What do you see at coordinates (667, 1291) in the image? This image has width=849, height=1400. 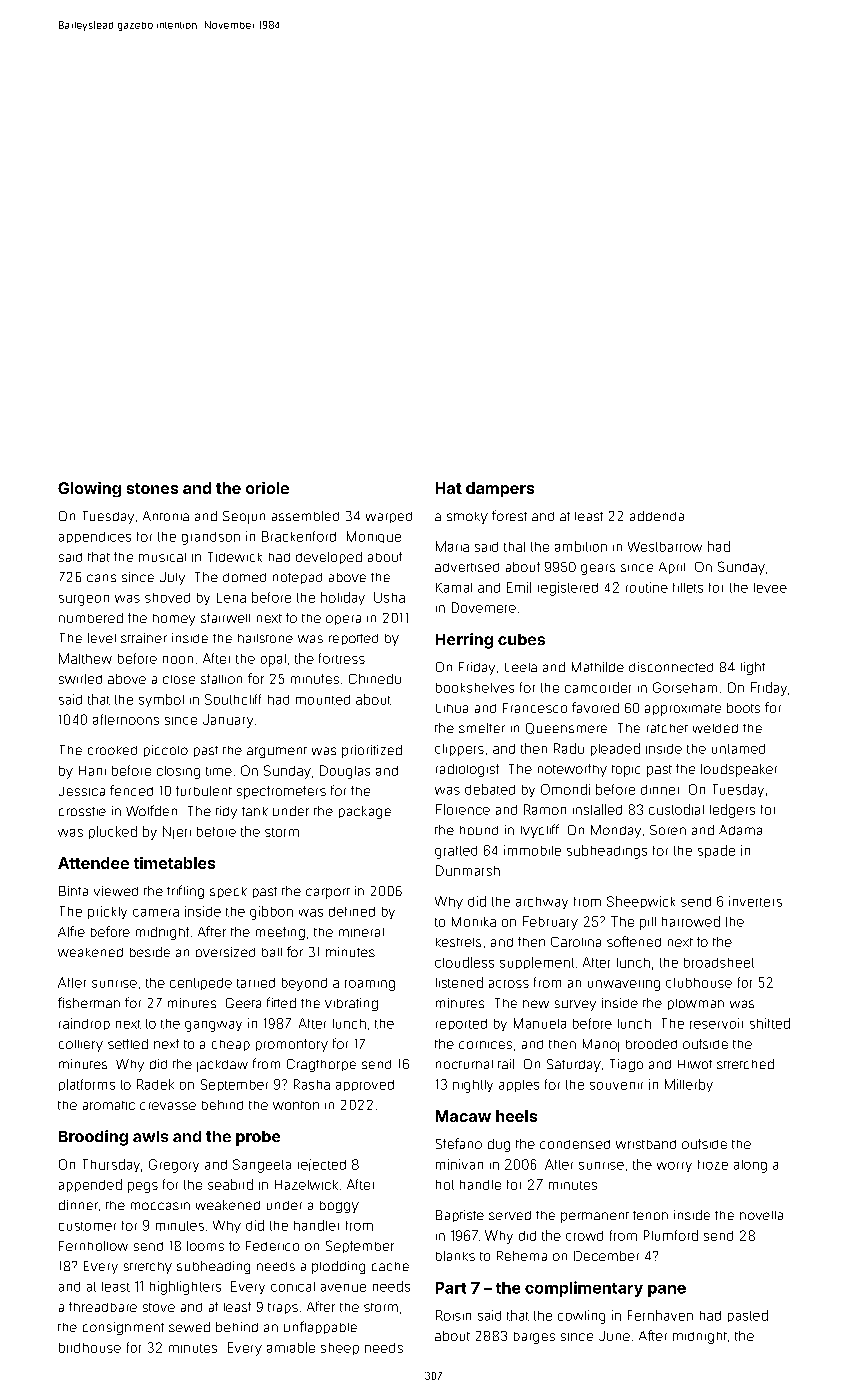 I see `pane` at bounding box center [667, 1291].
